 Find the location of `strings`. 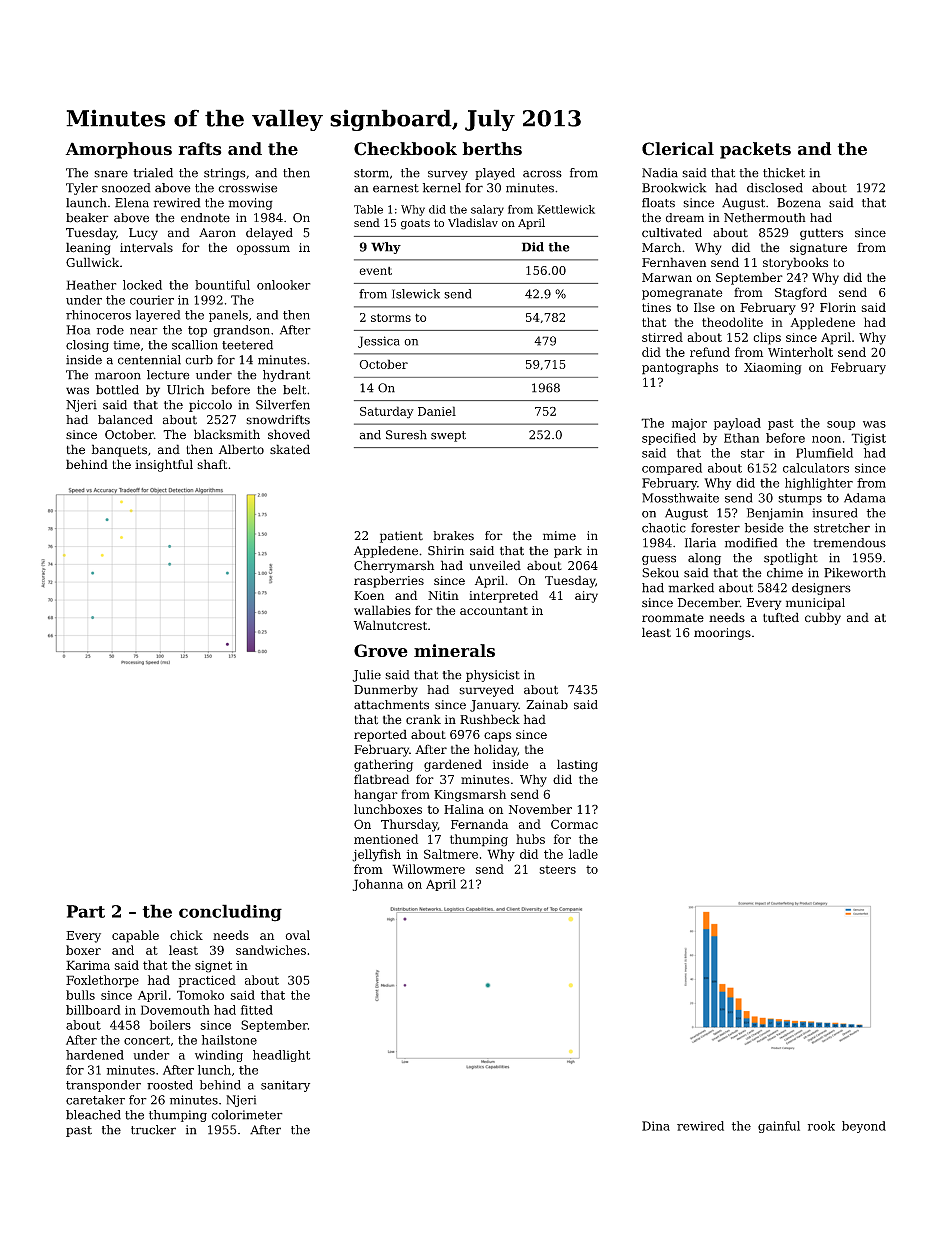

strings is located at coordinates (225, 174).
